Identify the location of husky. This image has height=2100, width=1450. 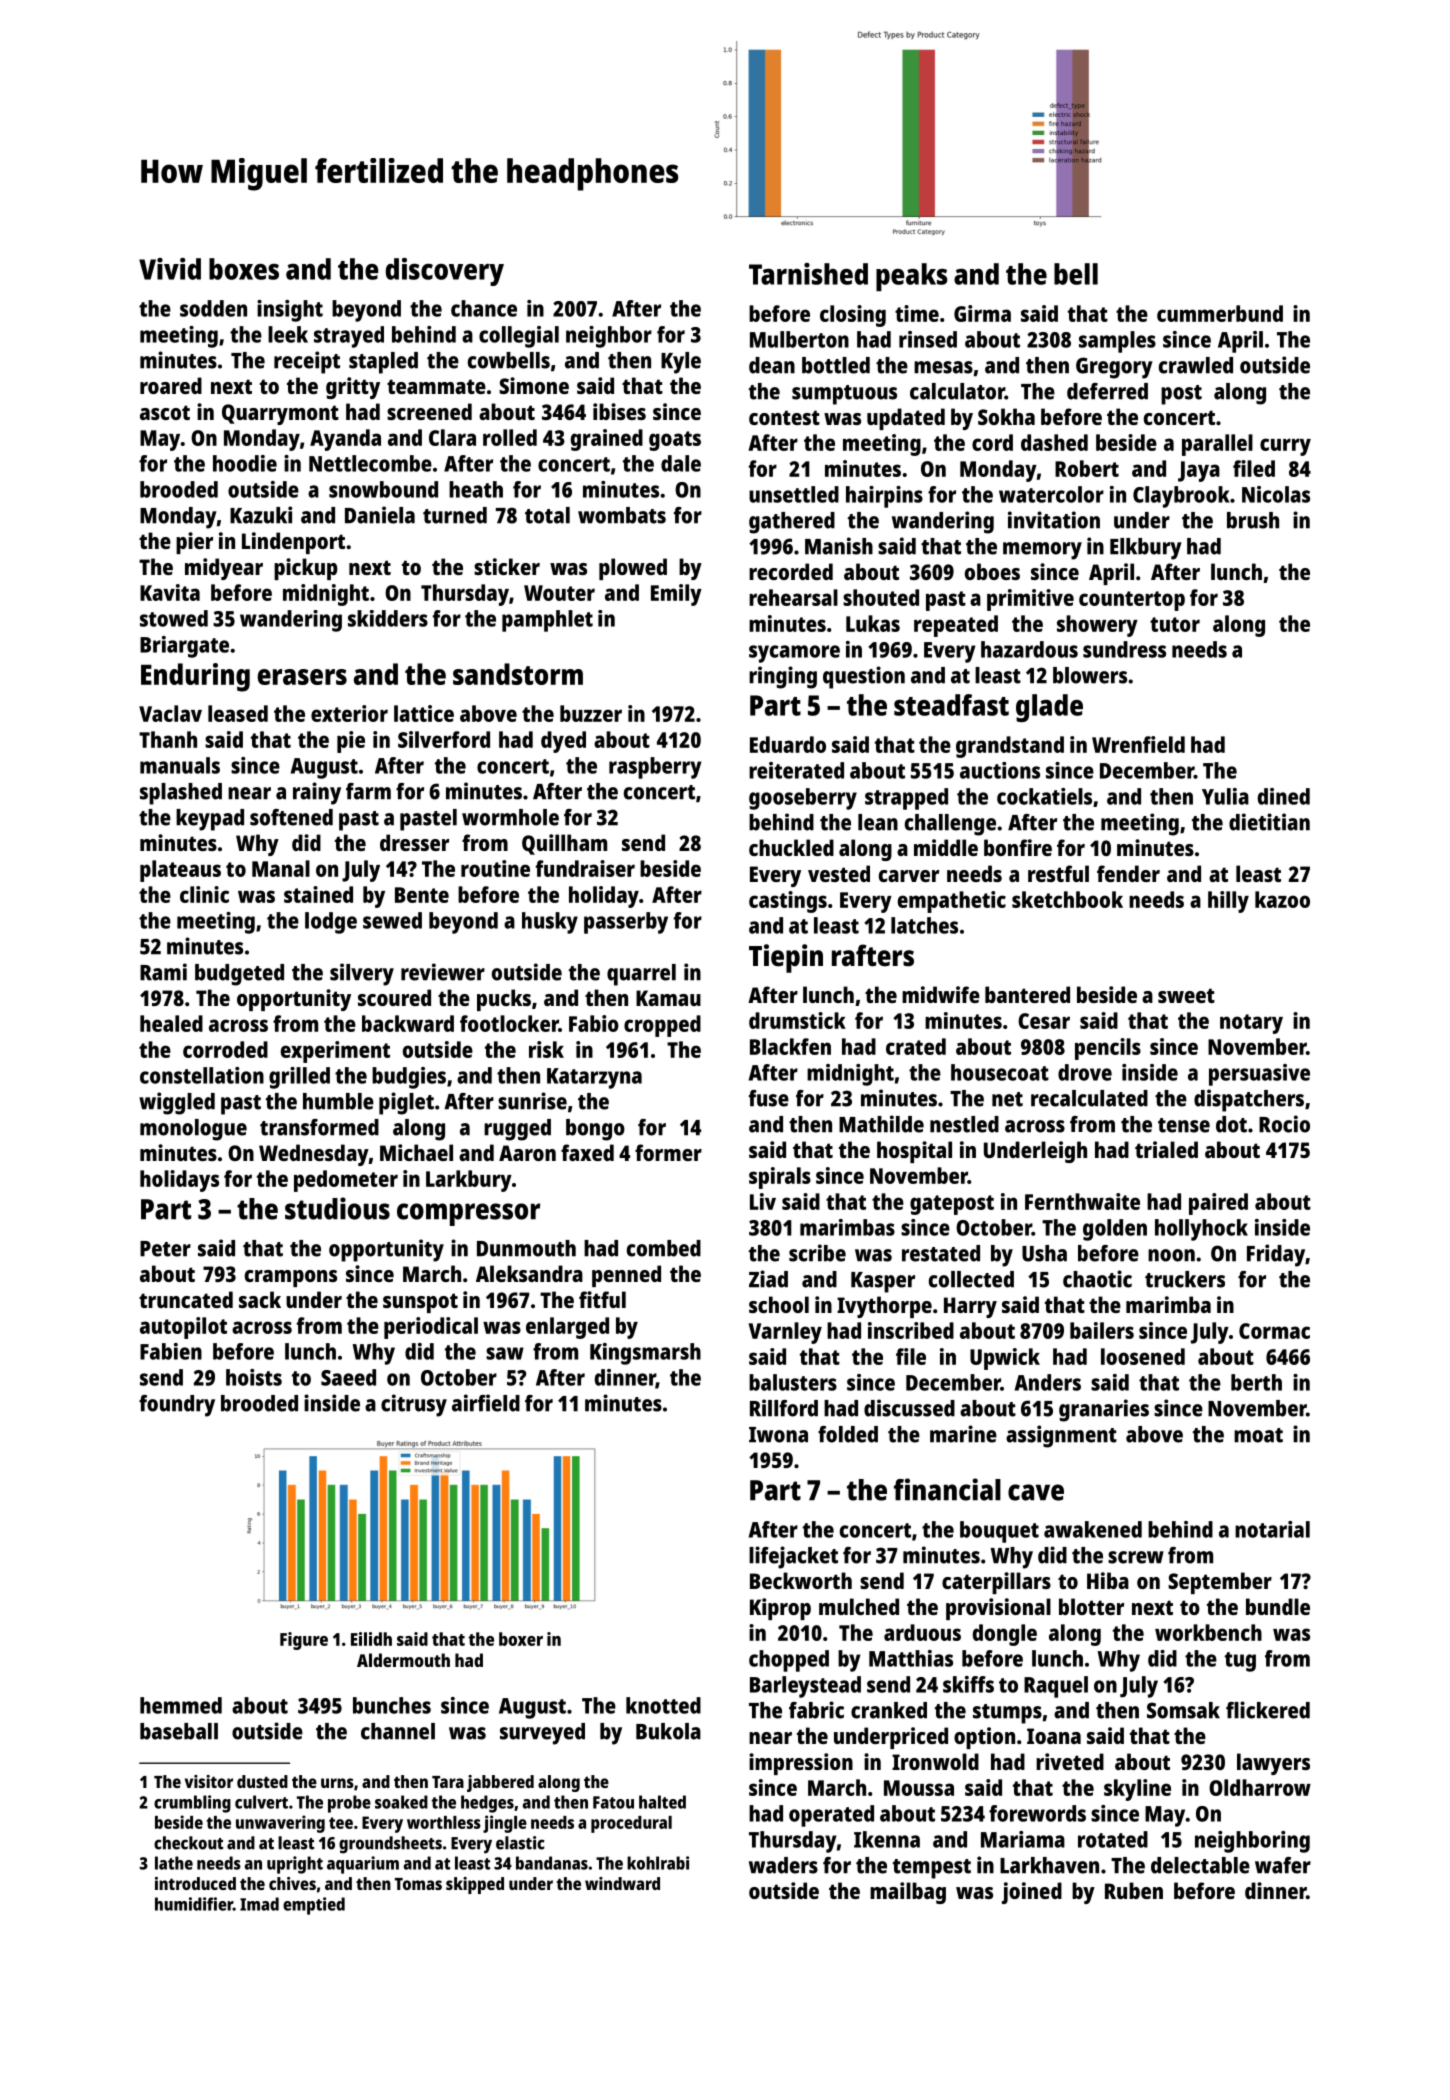
(550, 923).
